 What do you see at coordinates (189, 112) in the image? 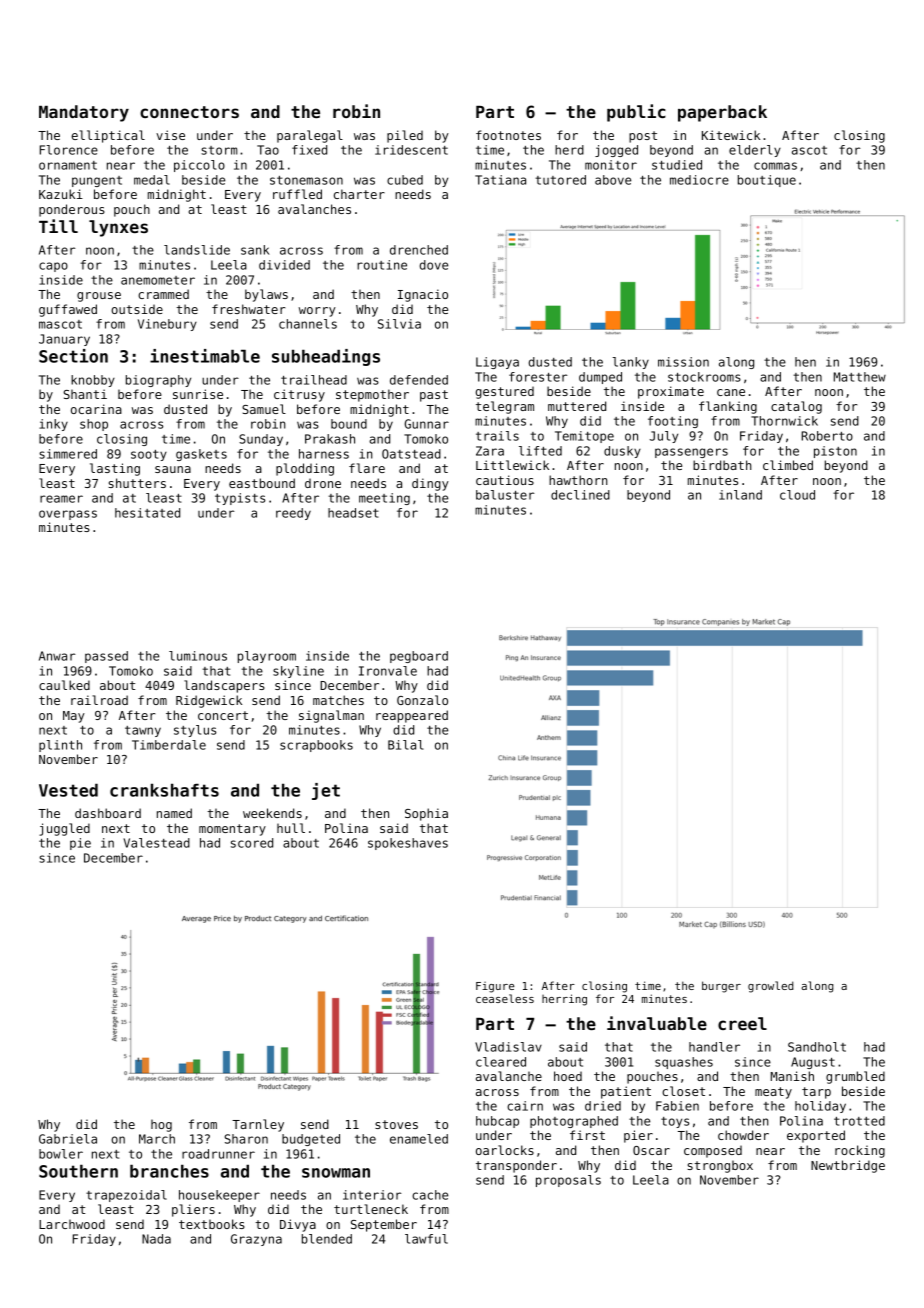
I see `connectors` at bounding box center [189, 112].
